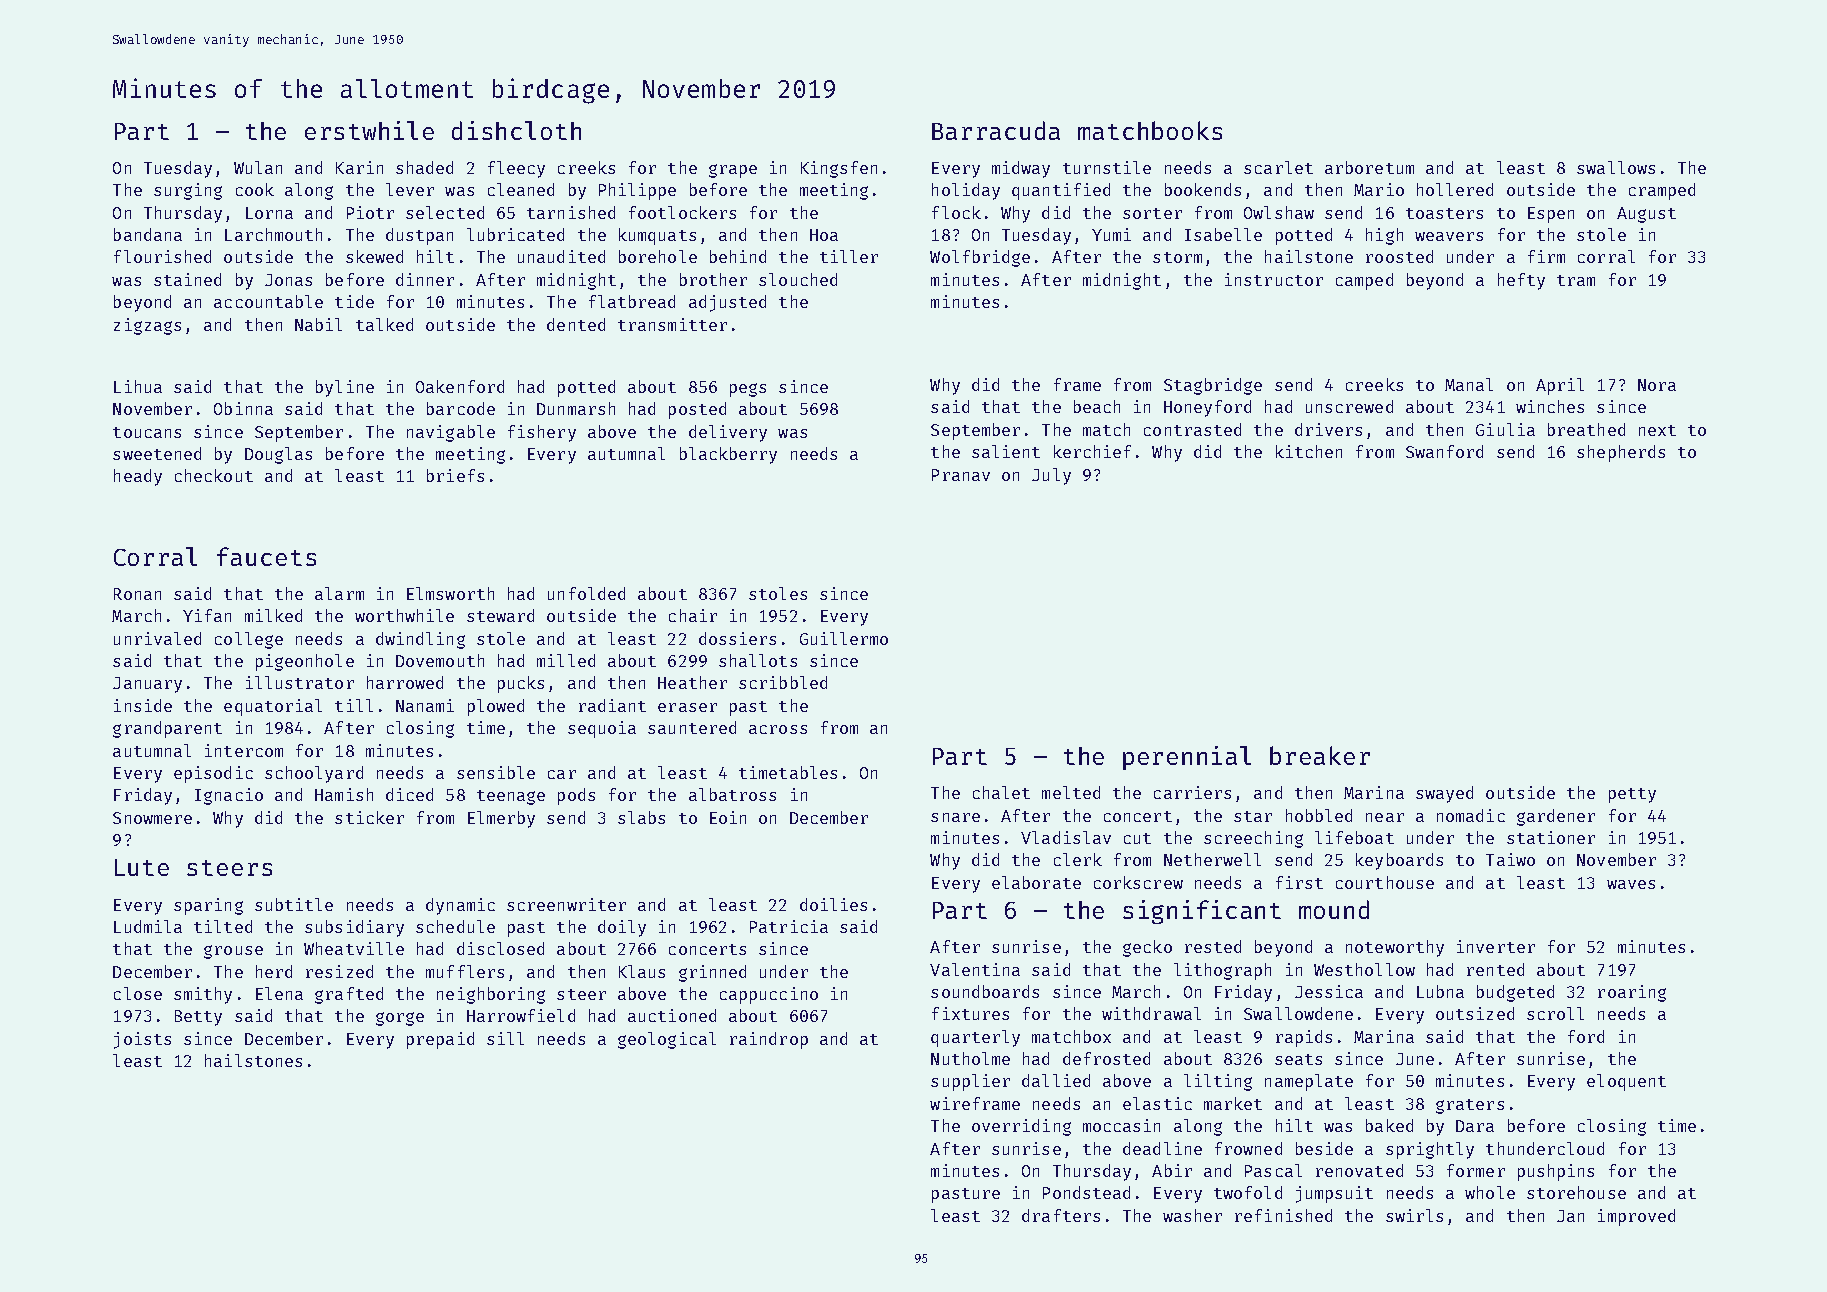  Describe the element at coordinates (157, 453) in the screenshot. I see `sweetened` at that location.
